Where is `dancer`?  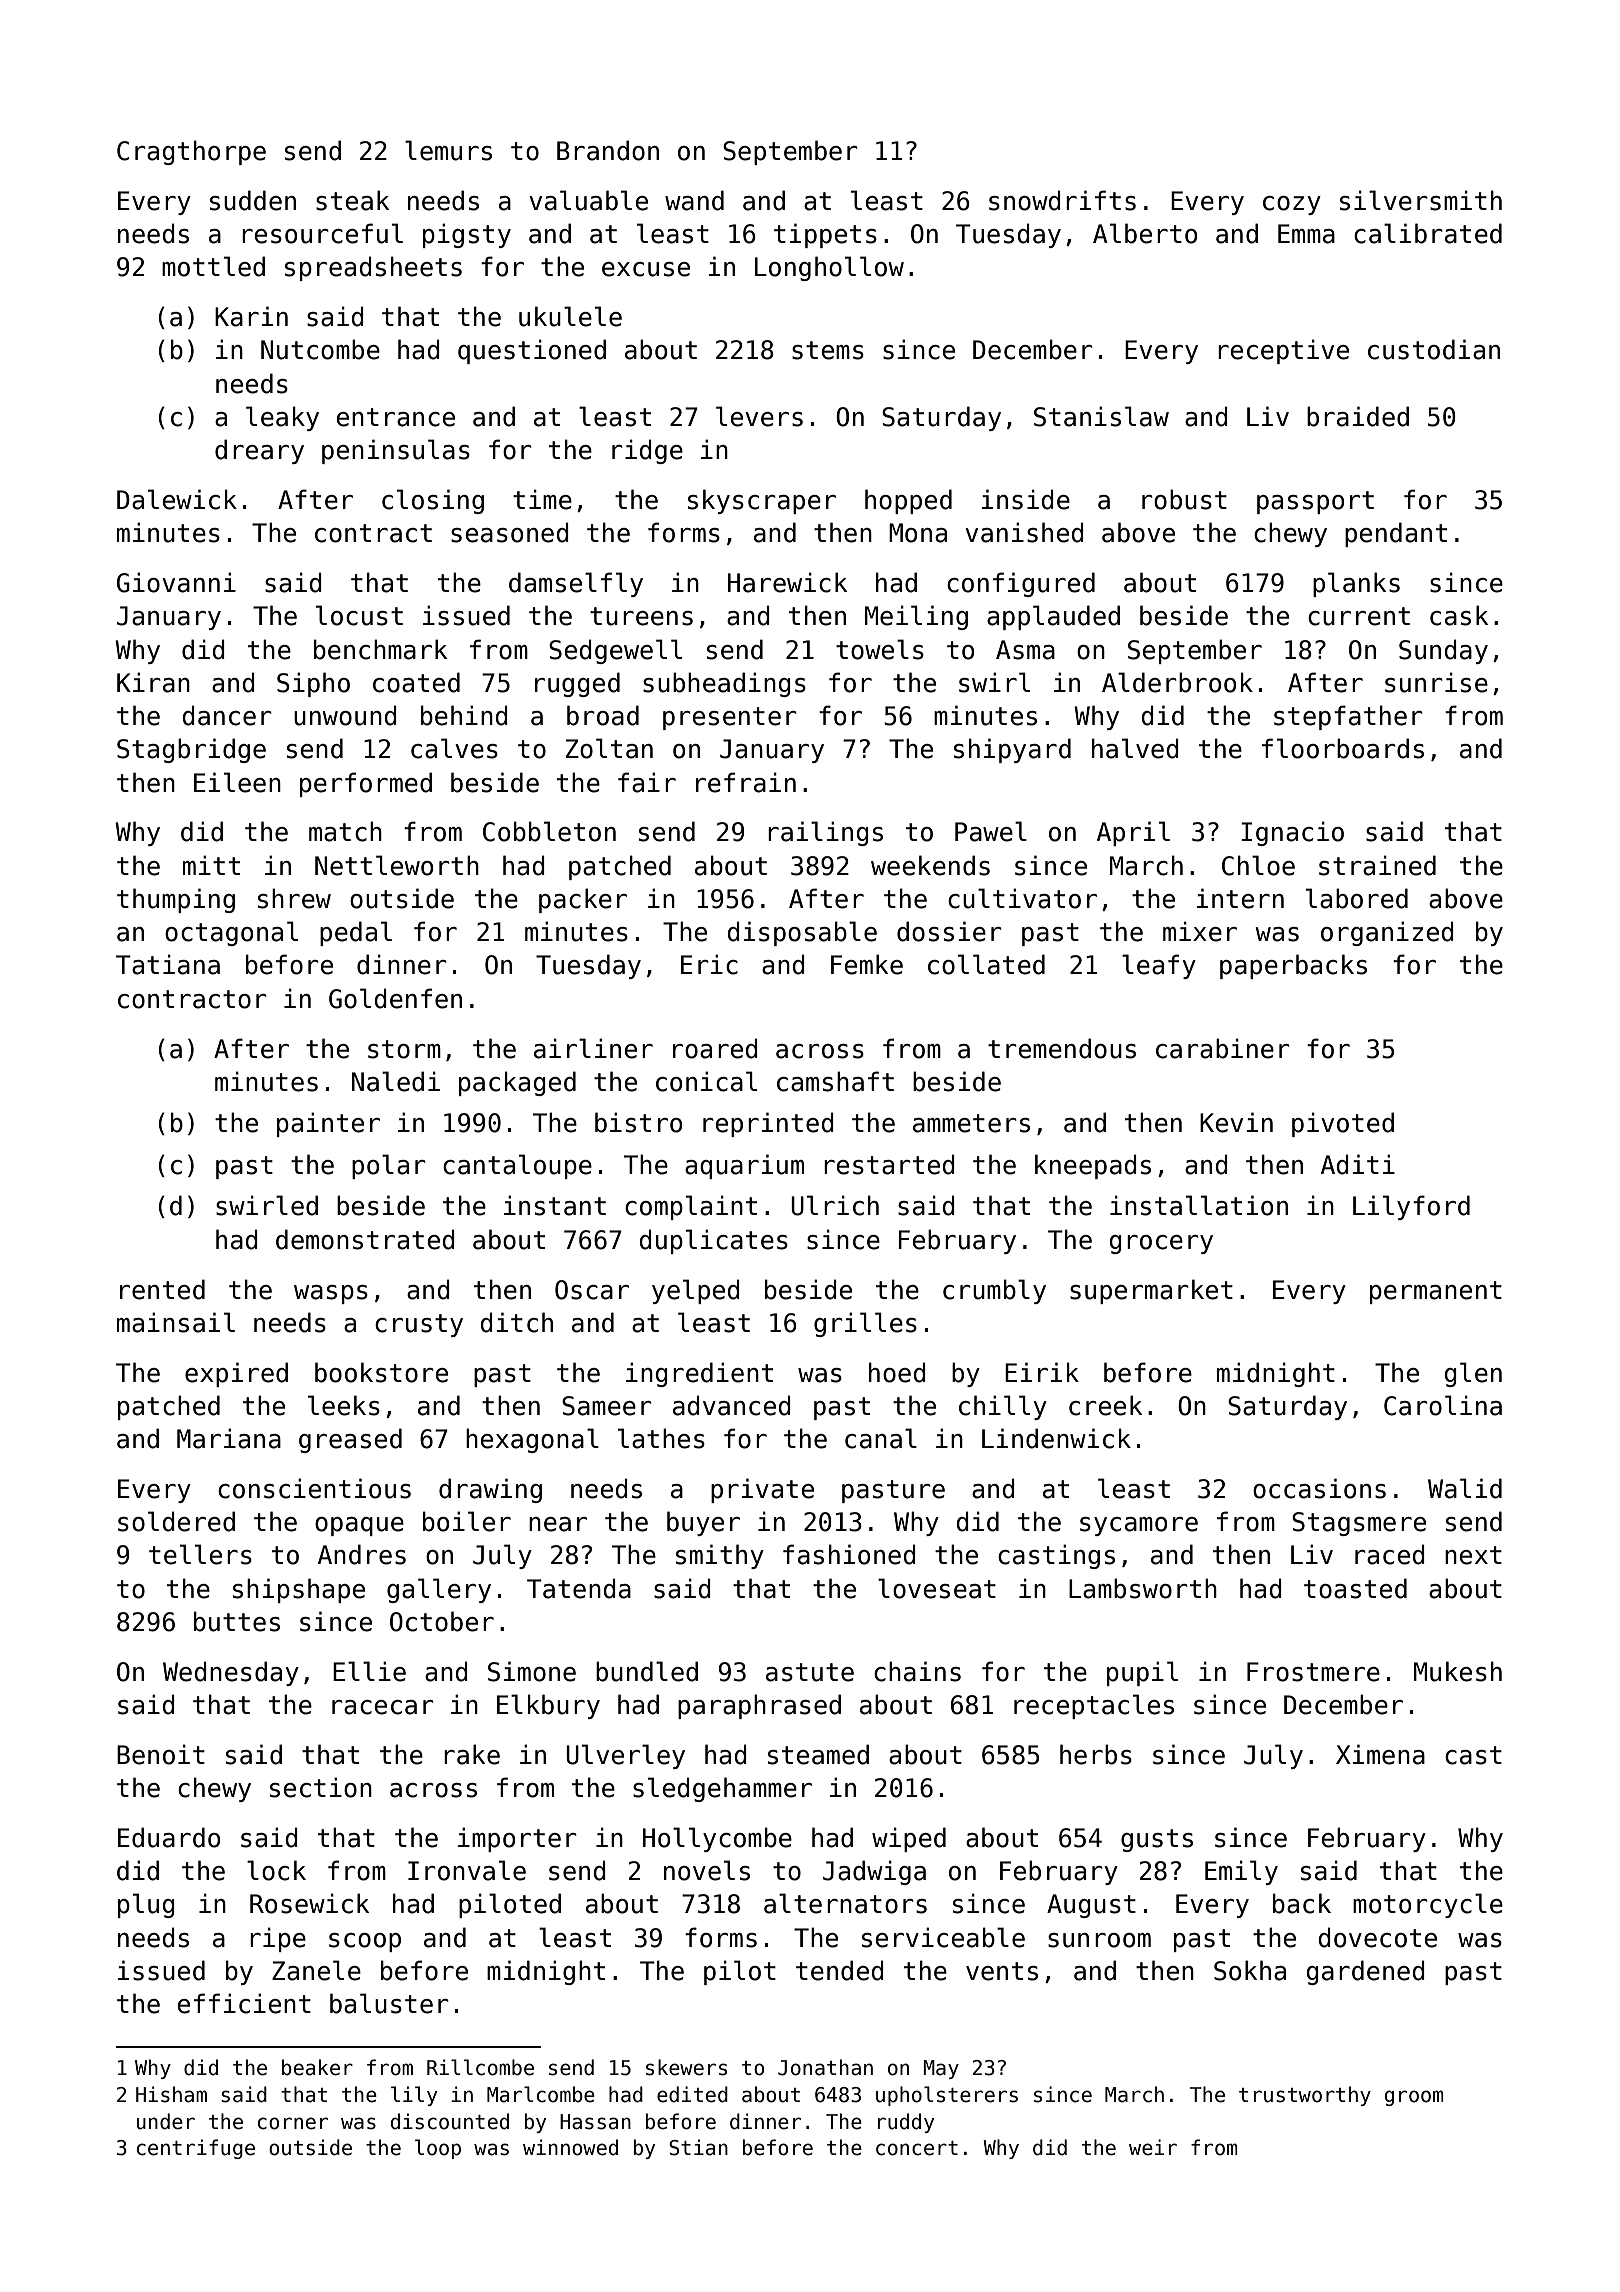 dancer is located at coordinates (227, 715).
